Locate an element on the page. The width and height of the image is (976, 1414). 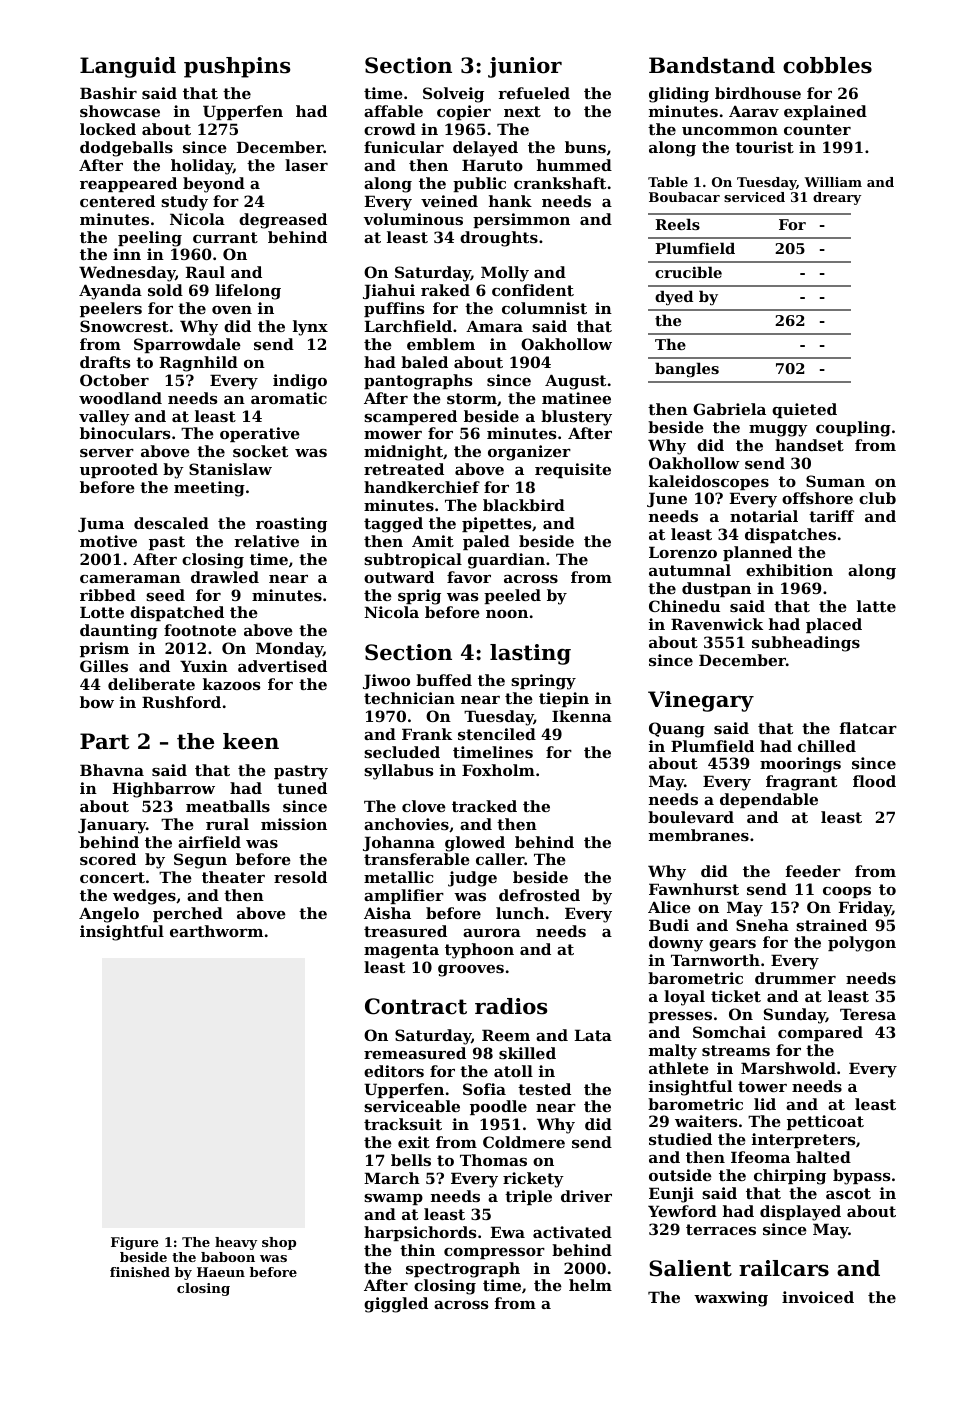
defrosted is located at coordinates (539, 895).
